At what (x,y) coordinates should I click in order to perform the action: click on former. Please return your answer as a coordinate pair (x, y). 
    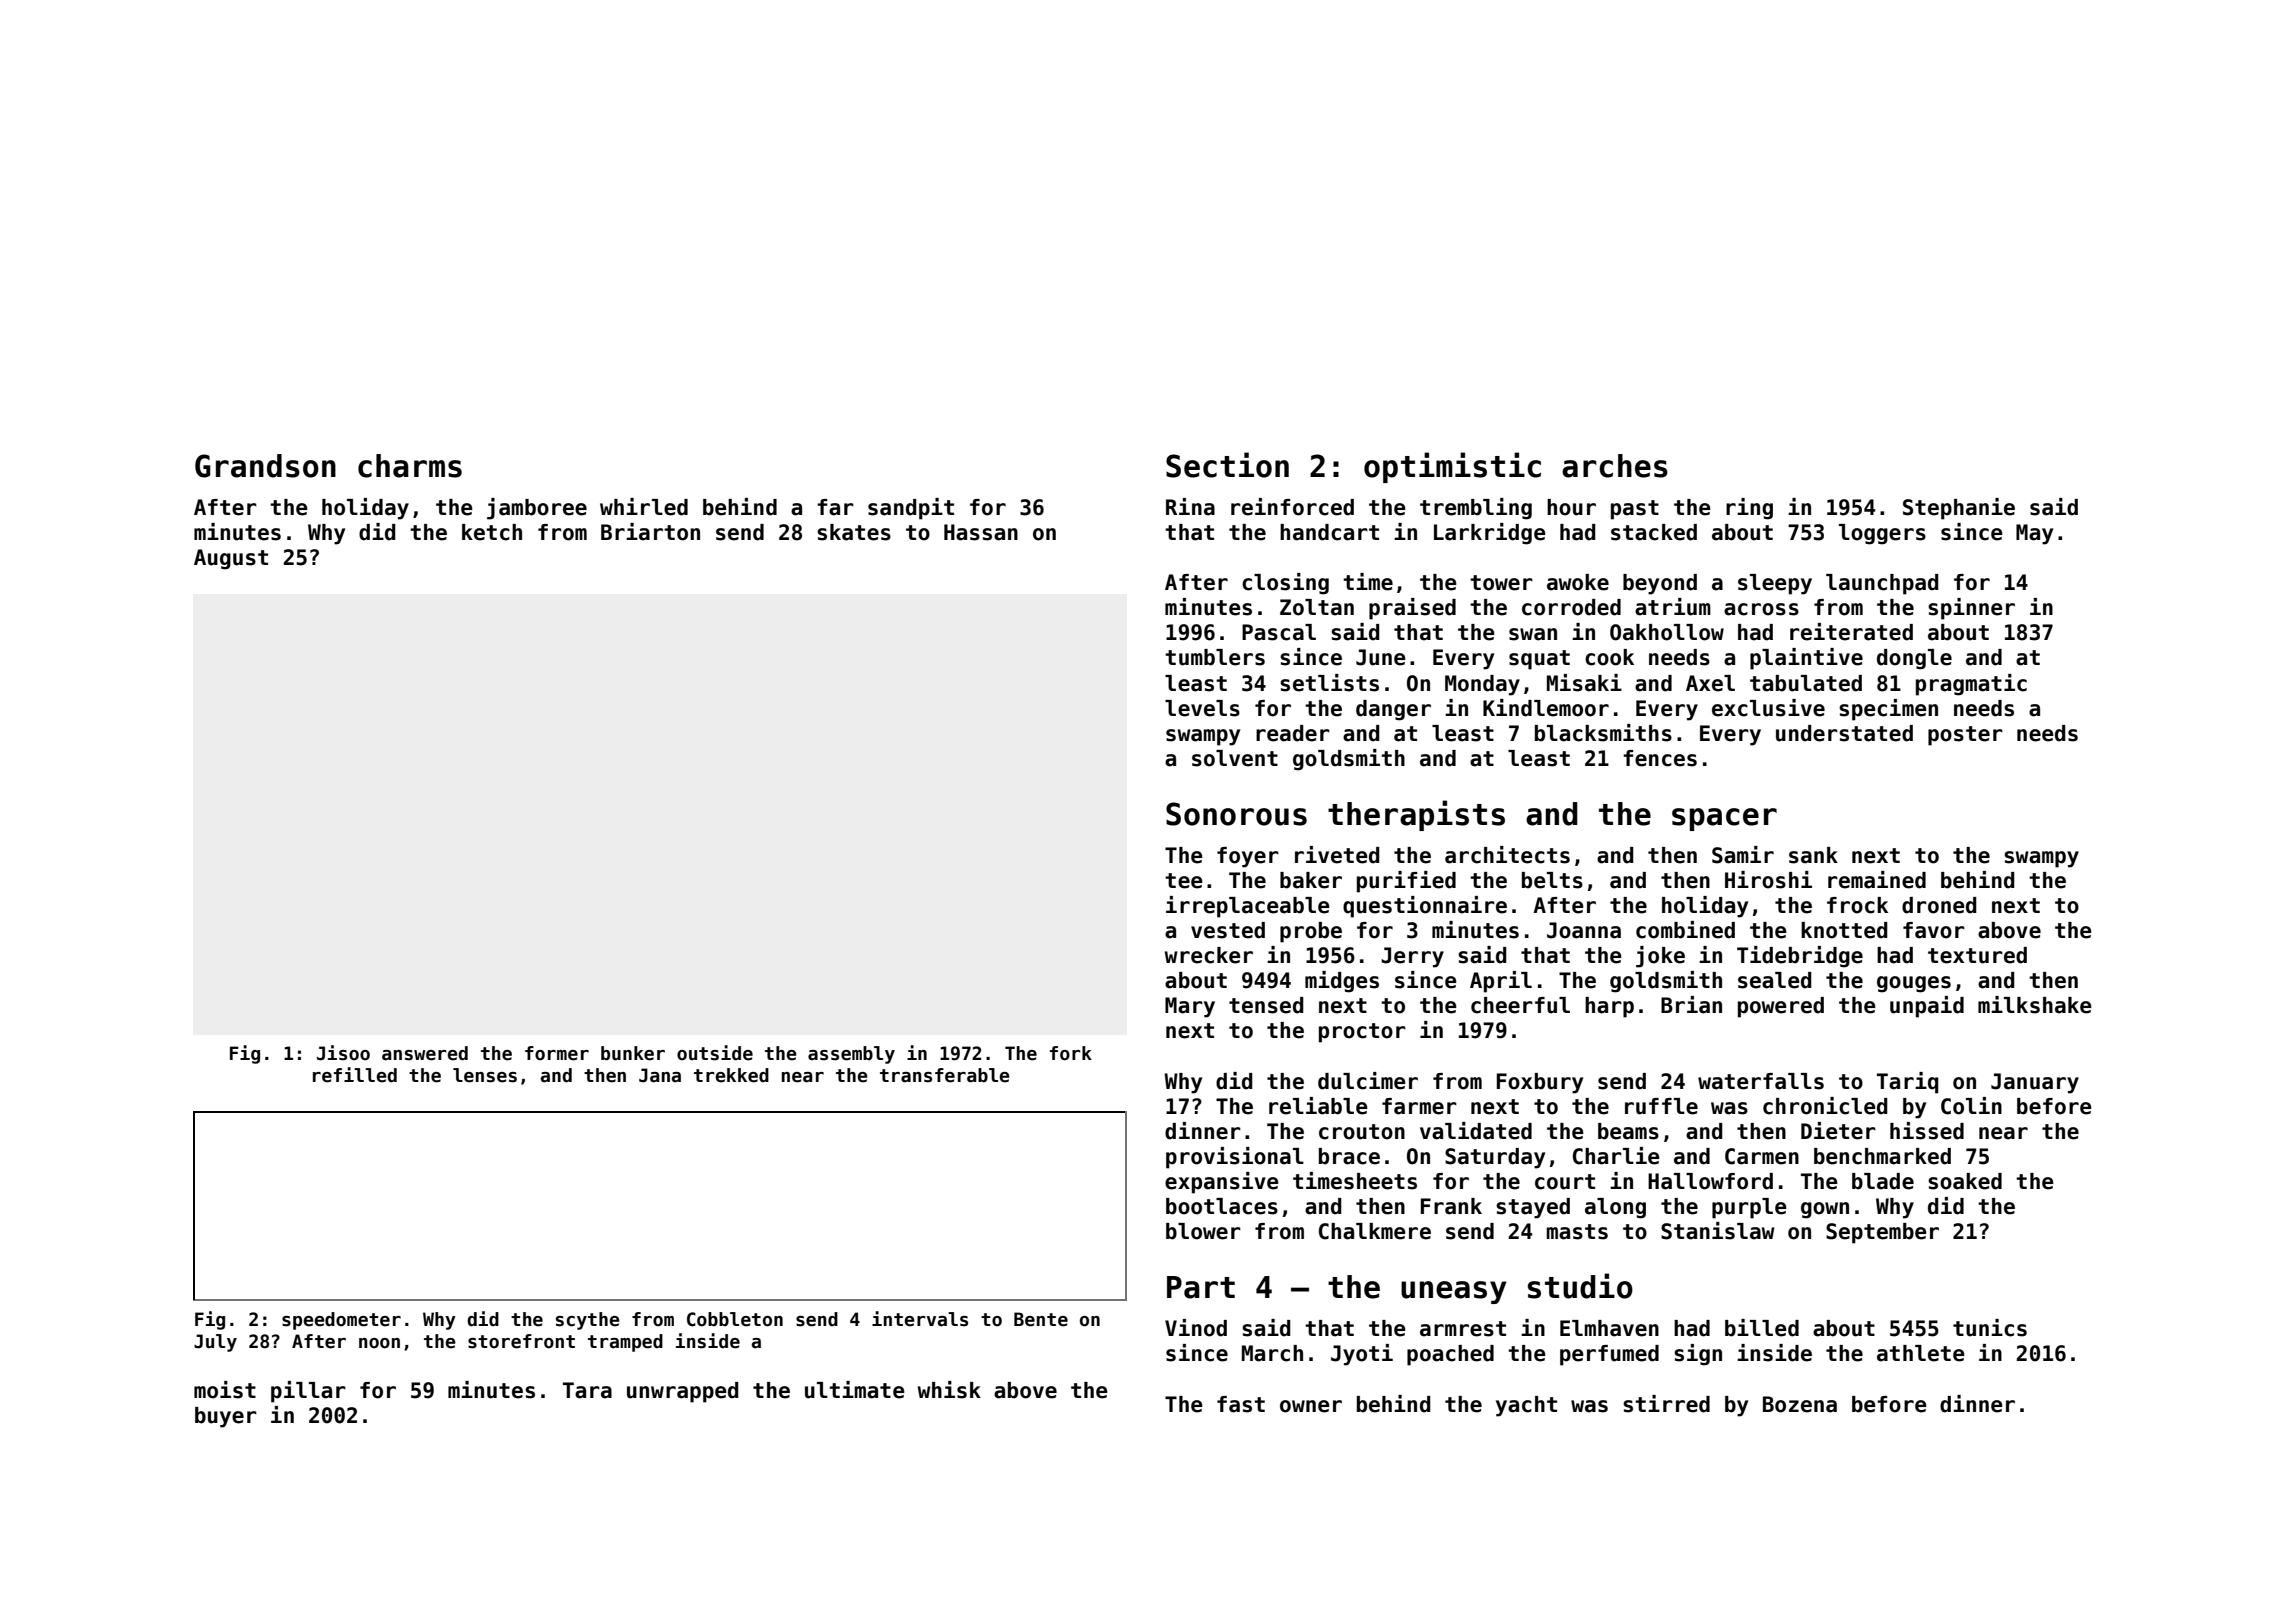
    Looking at the image, I should click on (557, 1053).
